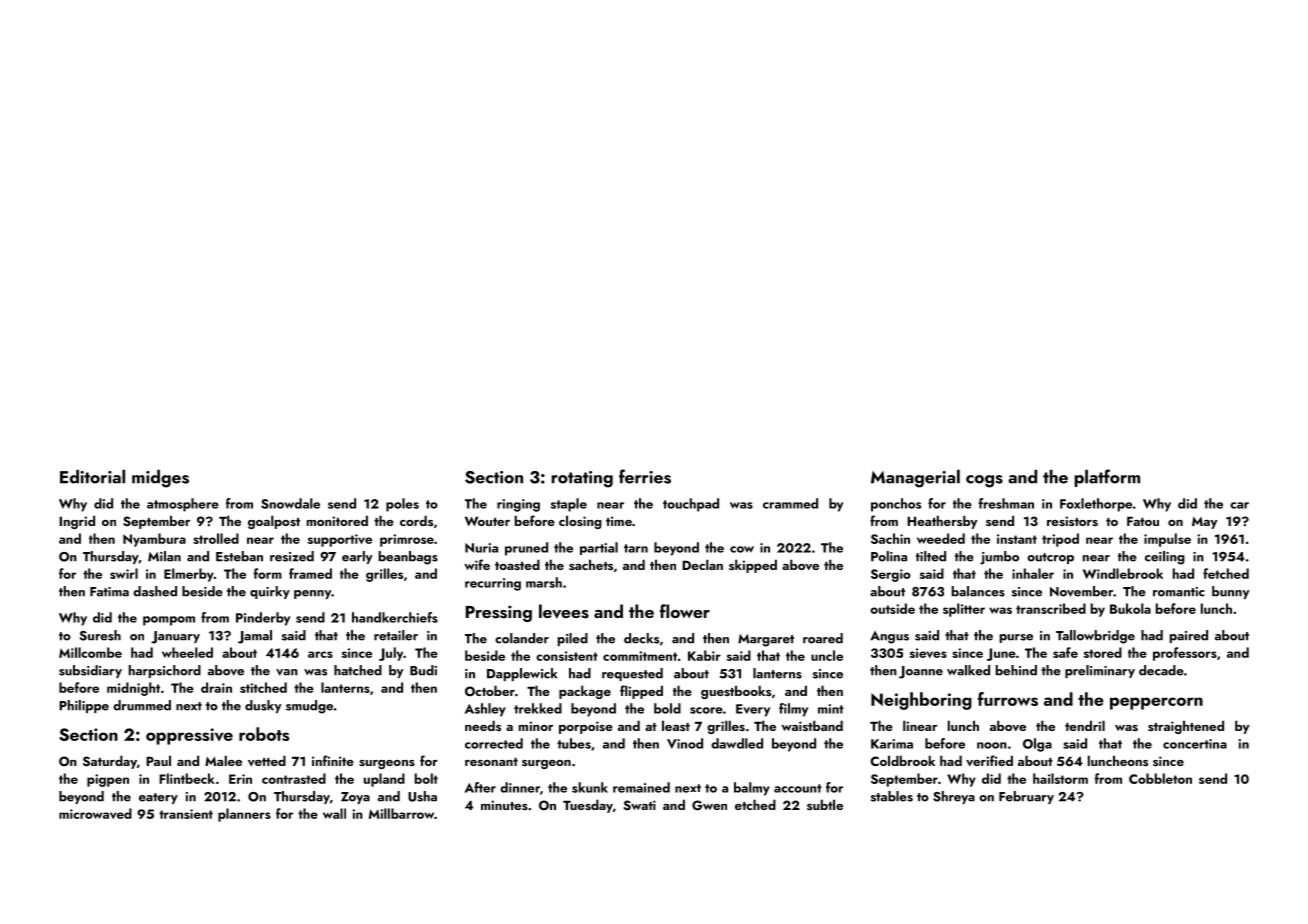 Image resolution: width=1308 pixels, height=924 pixels. Describe the element at coordinates (504, 805) in the screenshot. I see `minutes` at that location.
